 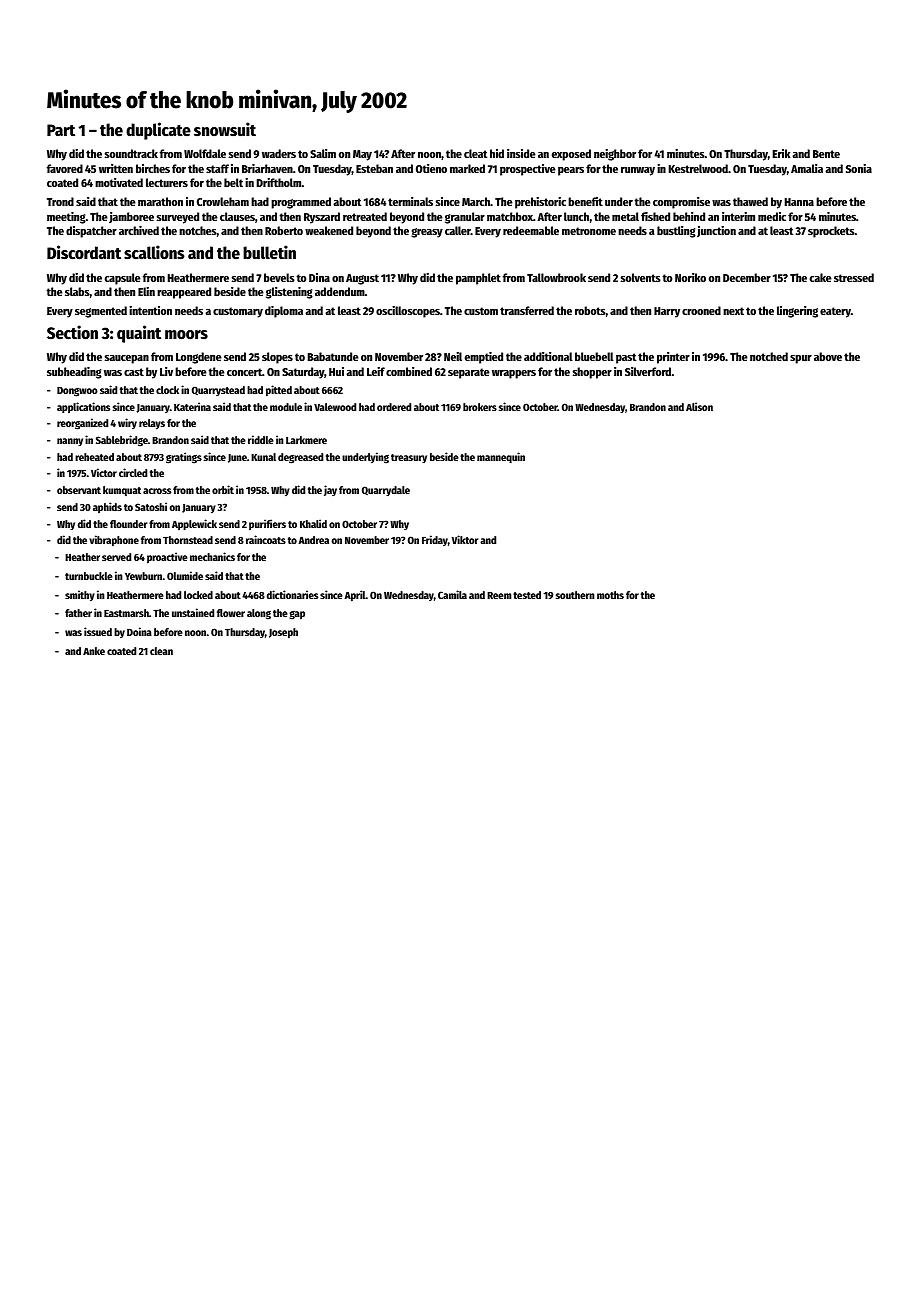 I want to click on May, so click(x=362, y=155).
